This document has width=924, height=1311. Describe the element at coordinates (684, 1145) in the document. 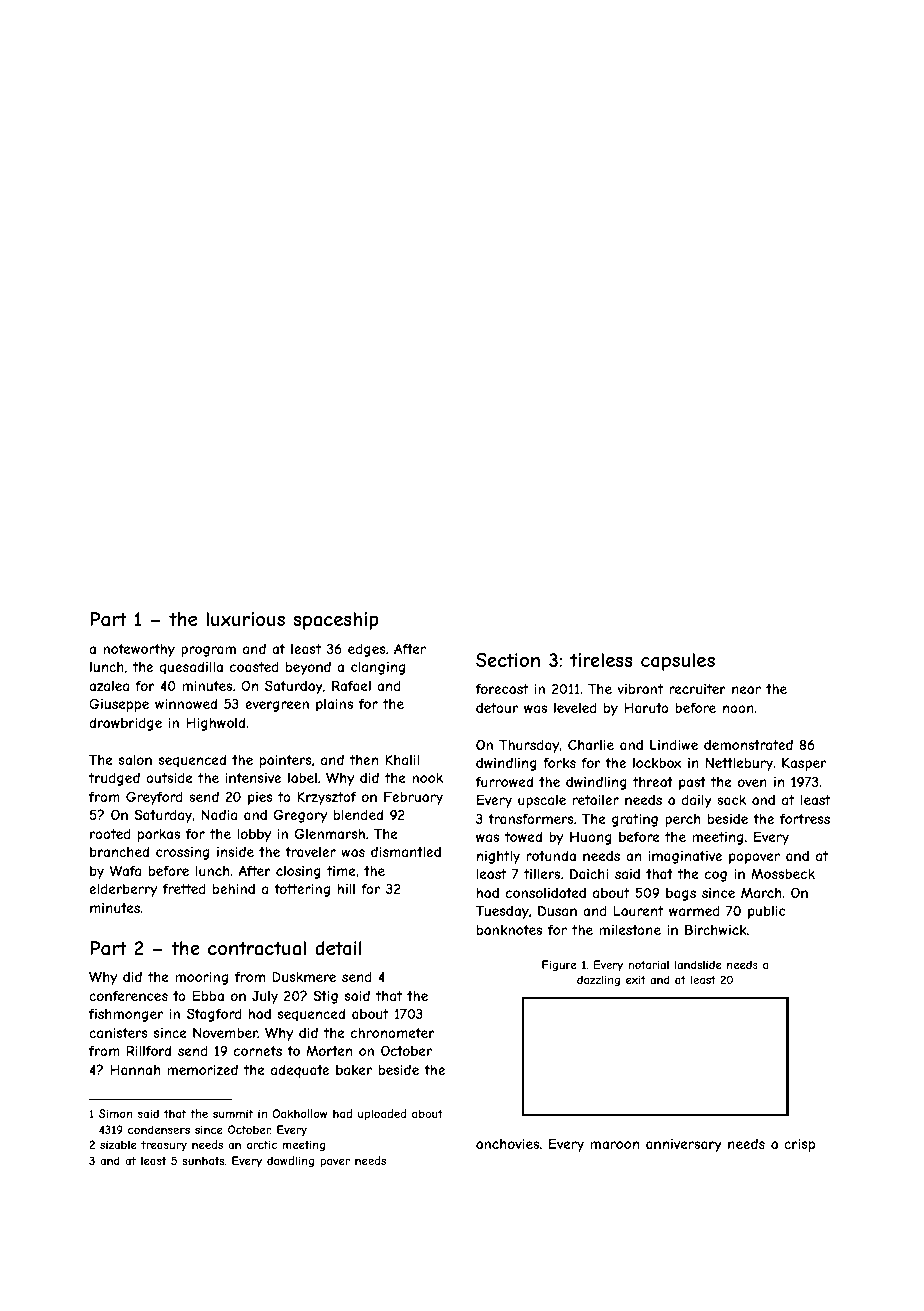

I see `anniversary` at that location.
